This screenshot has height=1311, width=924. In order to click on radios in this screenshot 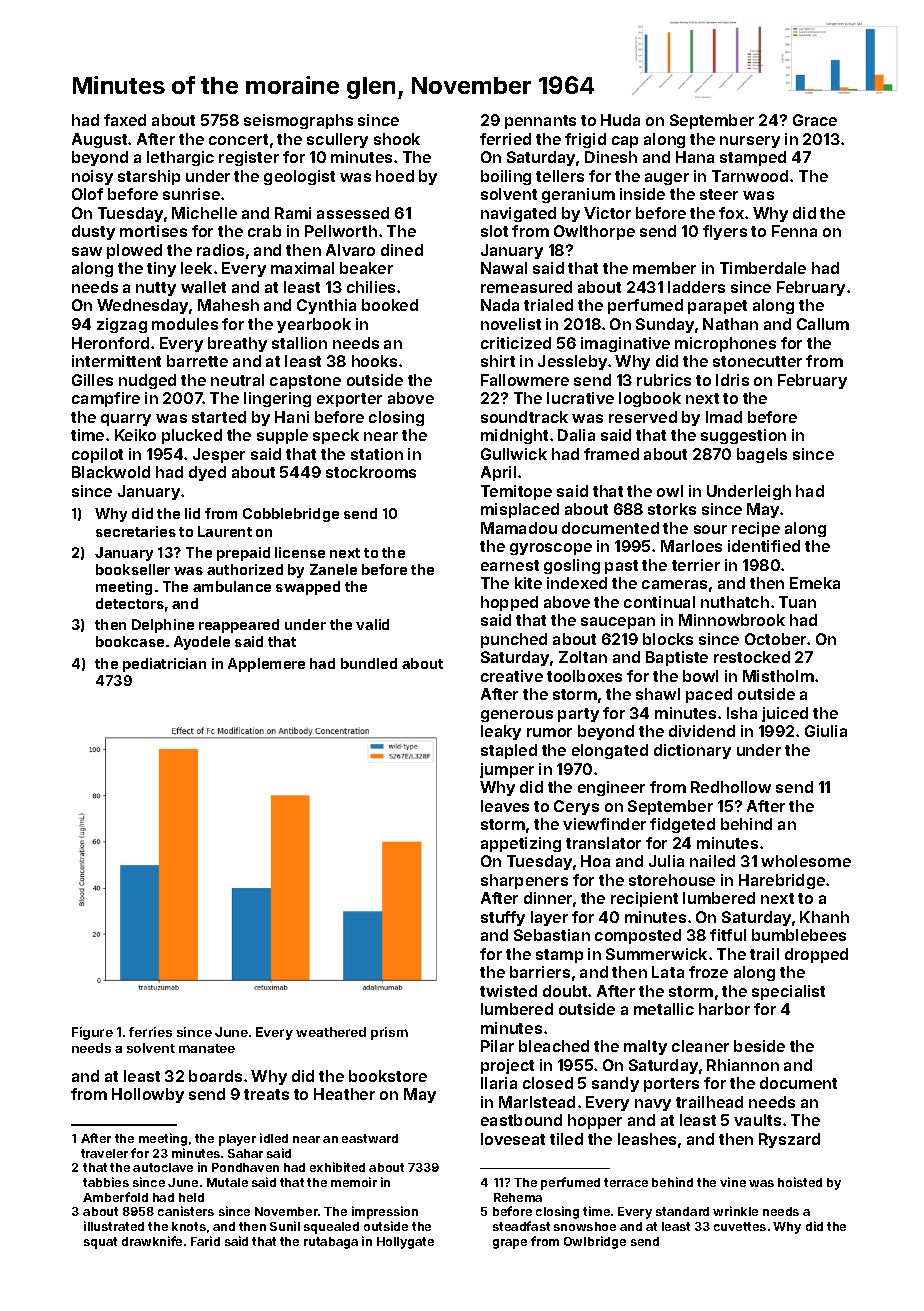, I will do `click(220, 250)`.
